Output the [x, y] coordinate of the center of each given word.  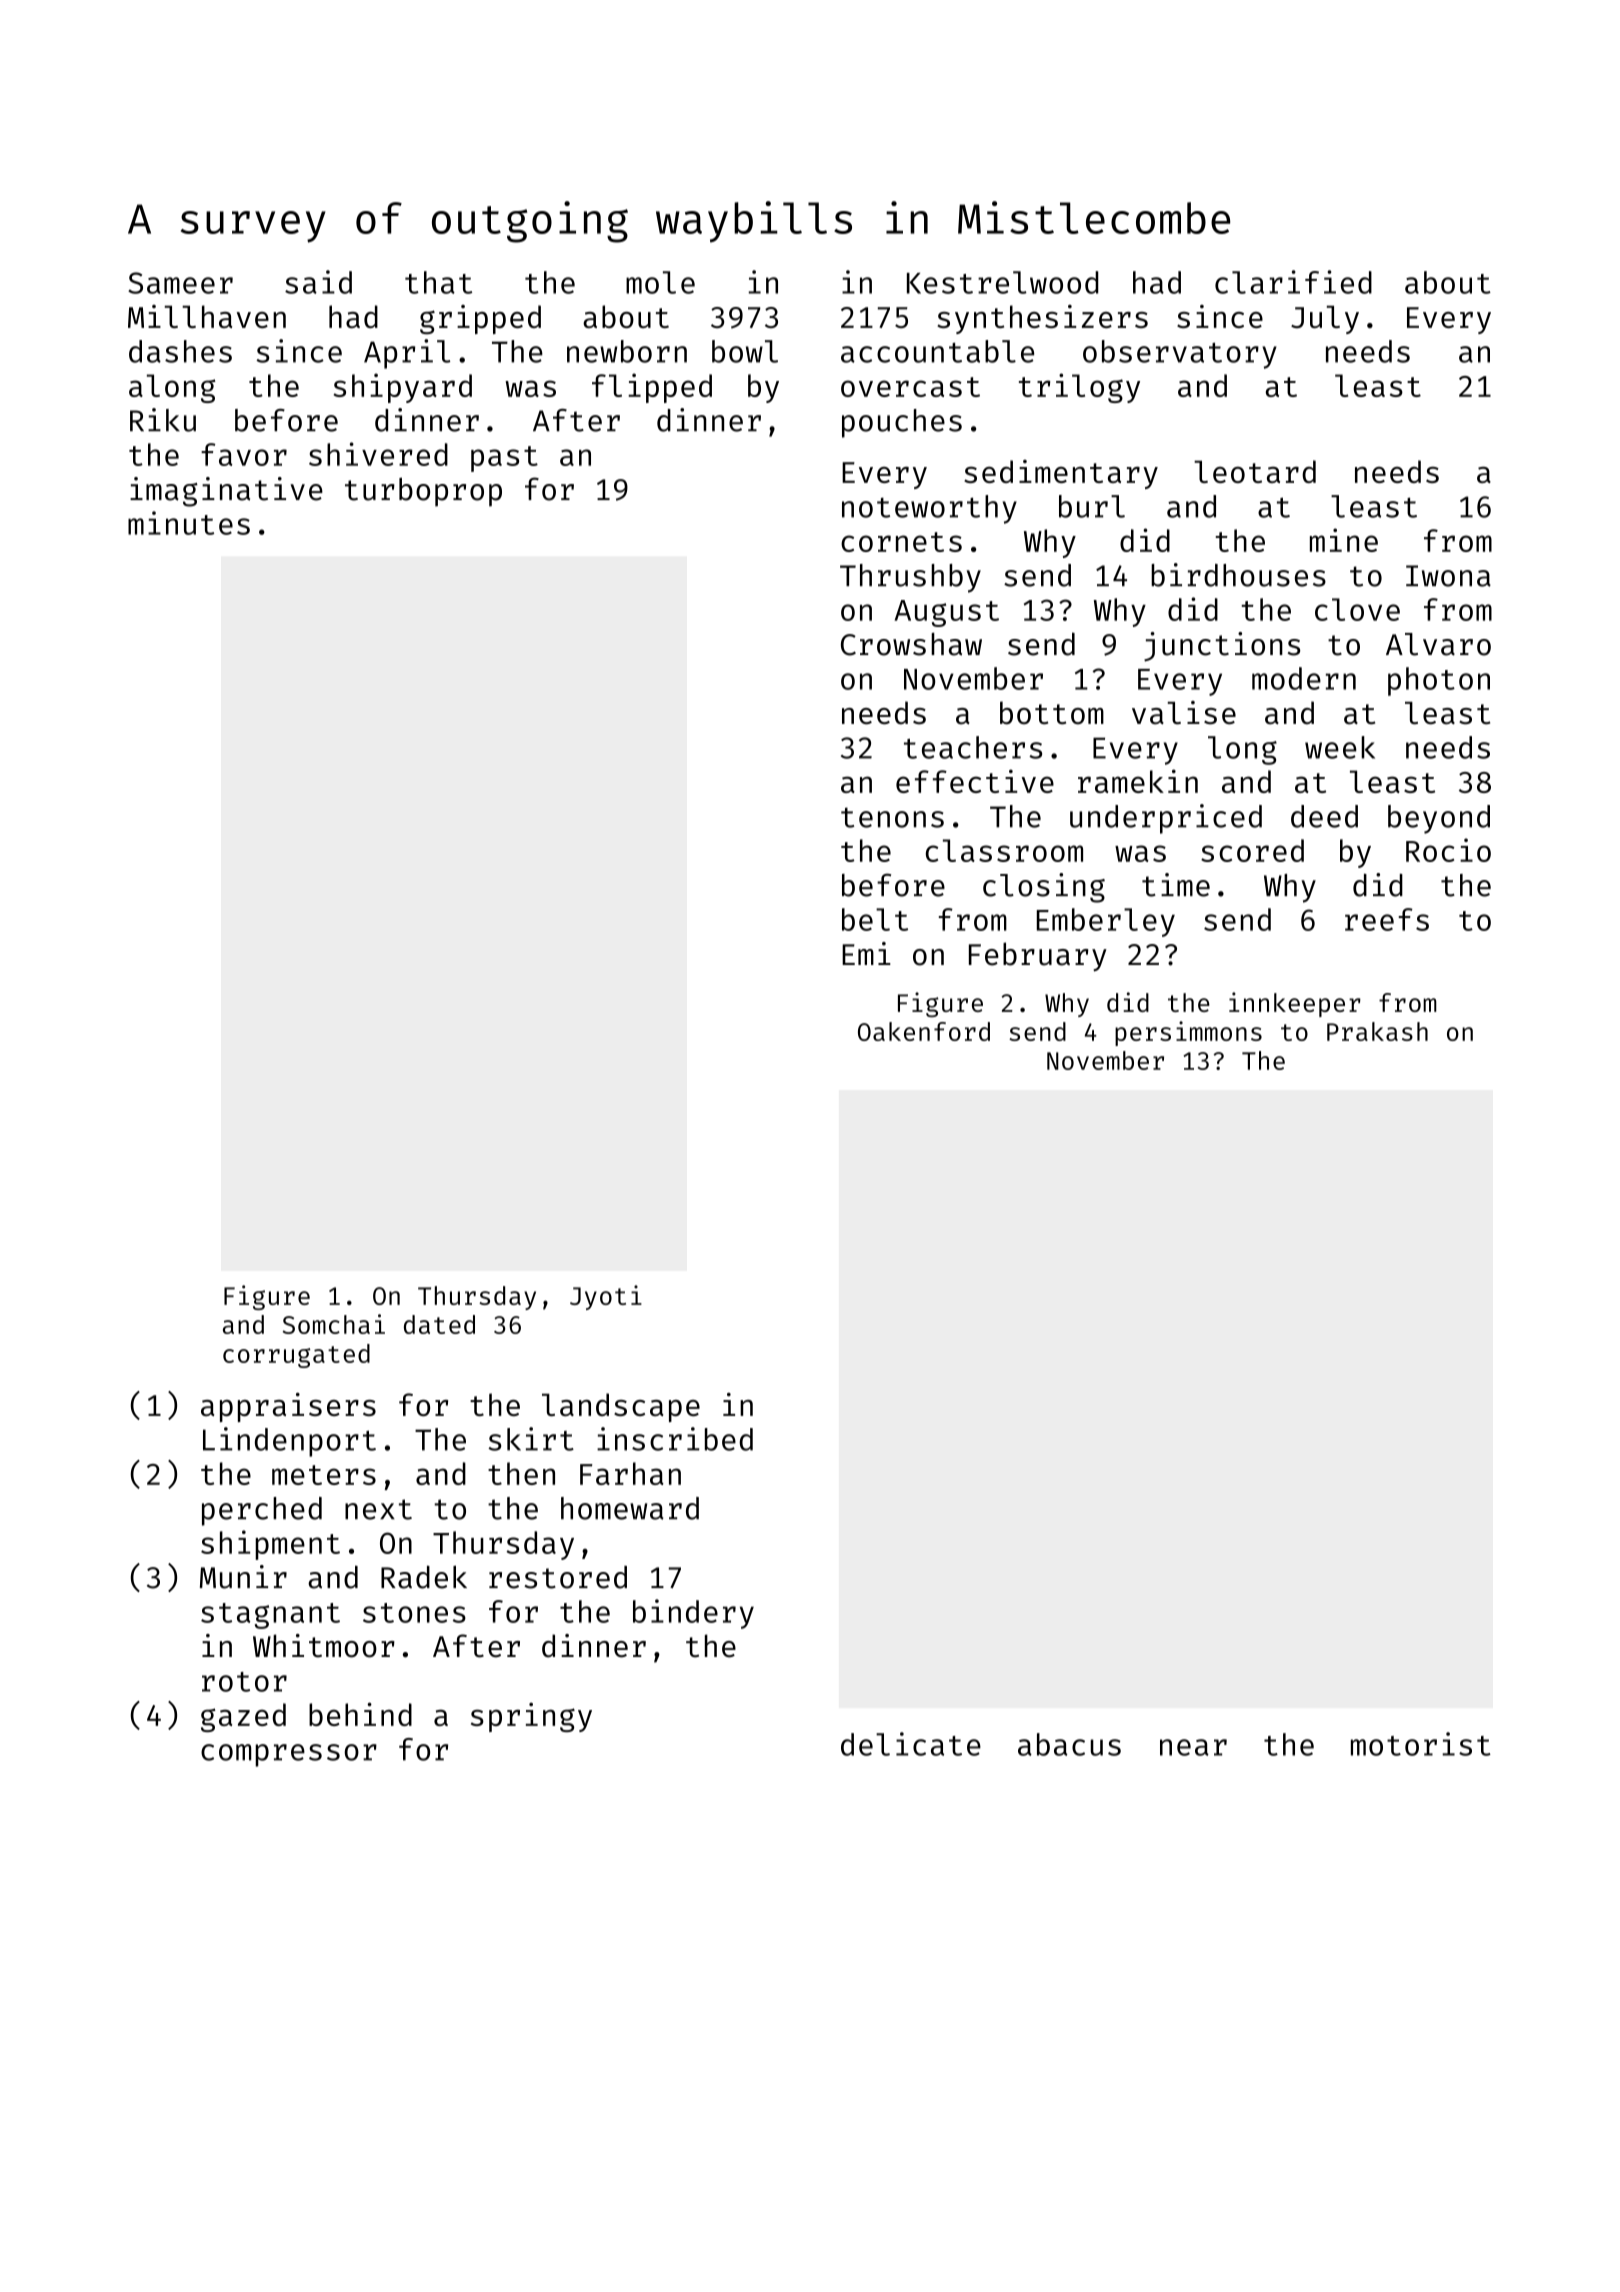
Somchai [334, 1324]
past [504, 459]
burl [1092, 506]
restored [558, 1577]
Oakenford [924, 1031]
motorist [1421, 1744]
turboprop [423, 492]
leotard [1255, 471]
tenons [892, 817]
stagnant [270, 1616]
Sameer [180, 283]
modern [1304, 678]
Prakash [1377, 1031]
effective [975, 781]
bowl [745, 351]
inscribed [675, 1439]
